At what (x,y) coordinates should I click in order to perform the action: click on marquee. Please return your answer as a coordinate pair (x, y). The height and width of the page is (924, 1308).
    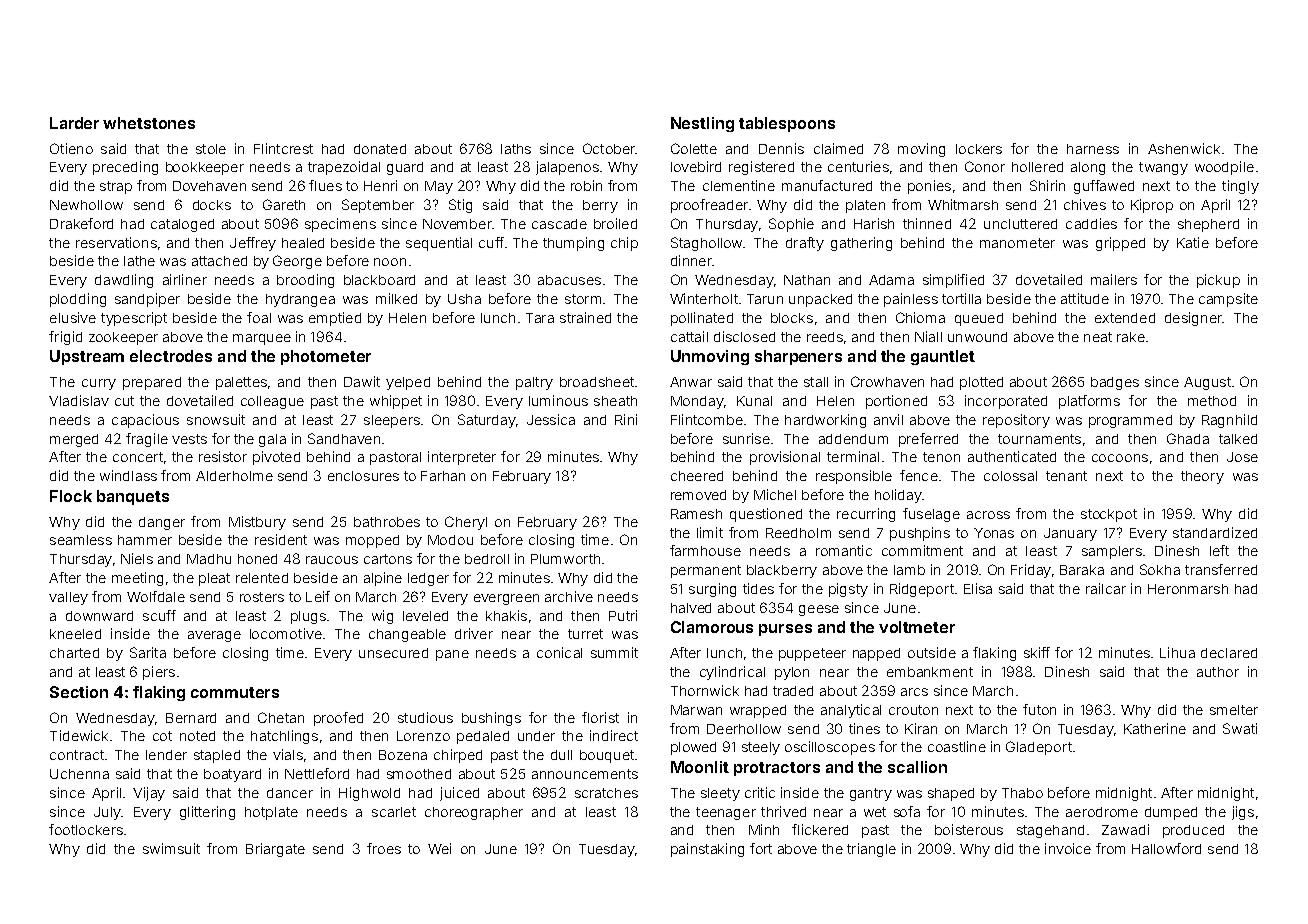
    Looking at the image, I should click on (262, 339).
